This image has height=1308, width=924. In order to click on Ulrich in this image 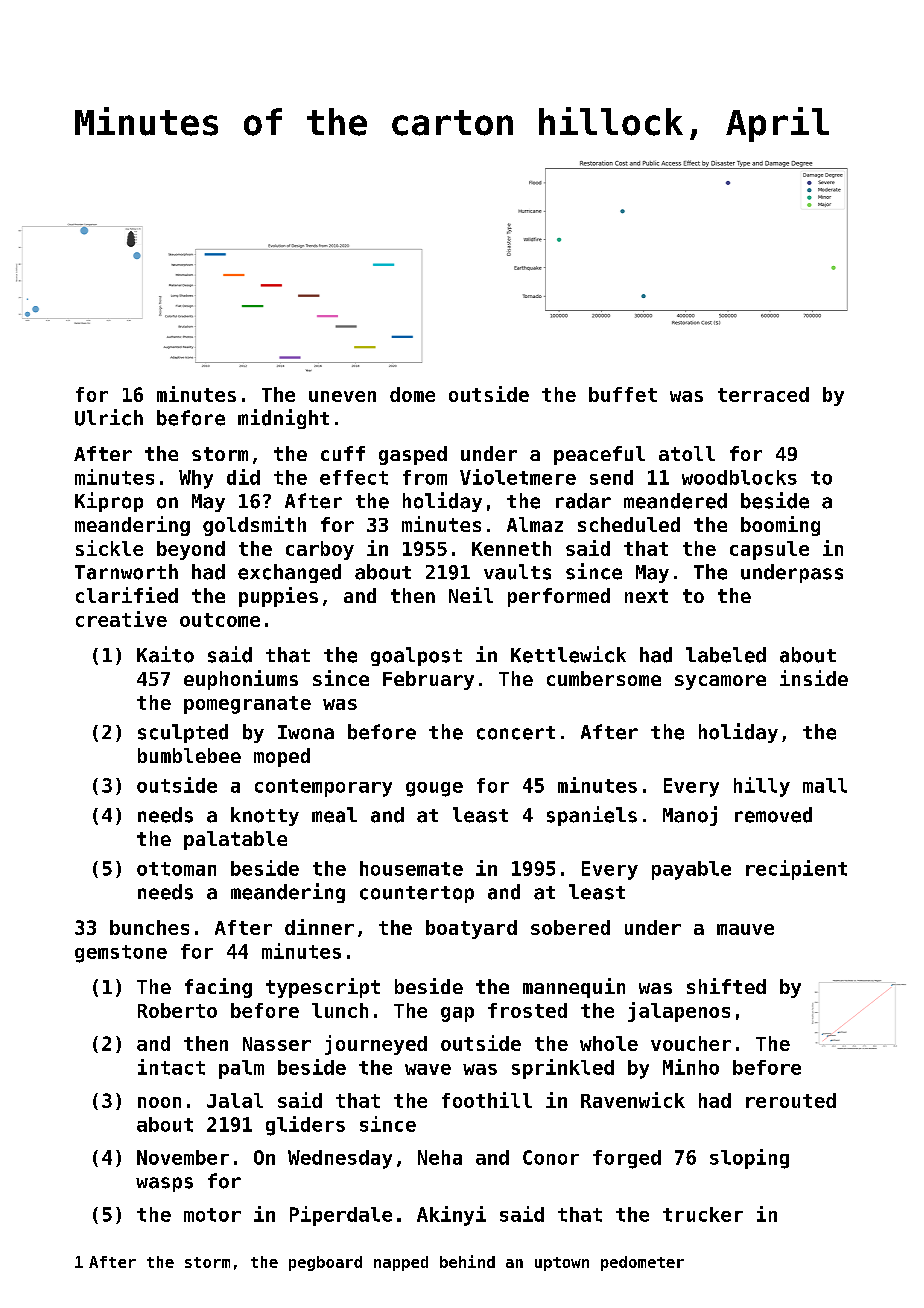, I will do `click(109, 417)`.
